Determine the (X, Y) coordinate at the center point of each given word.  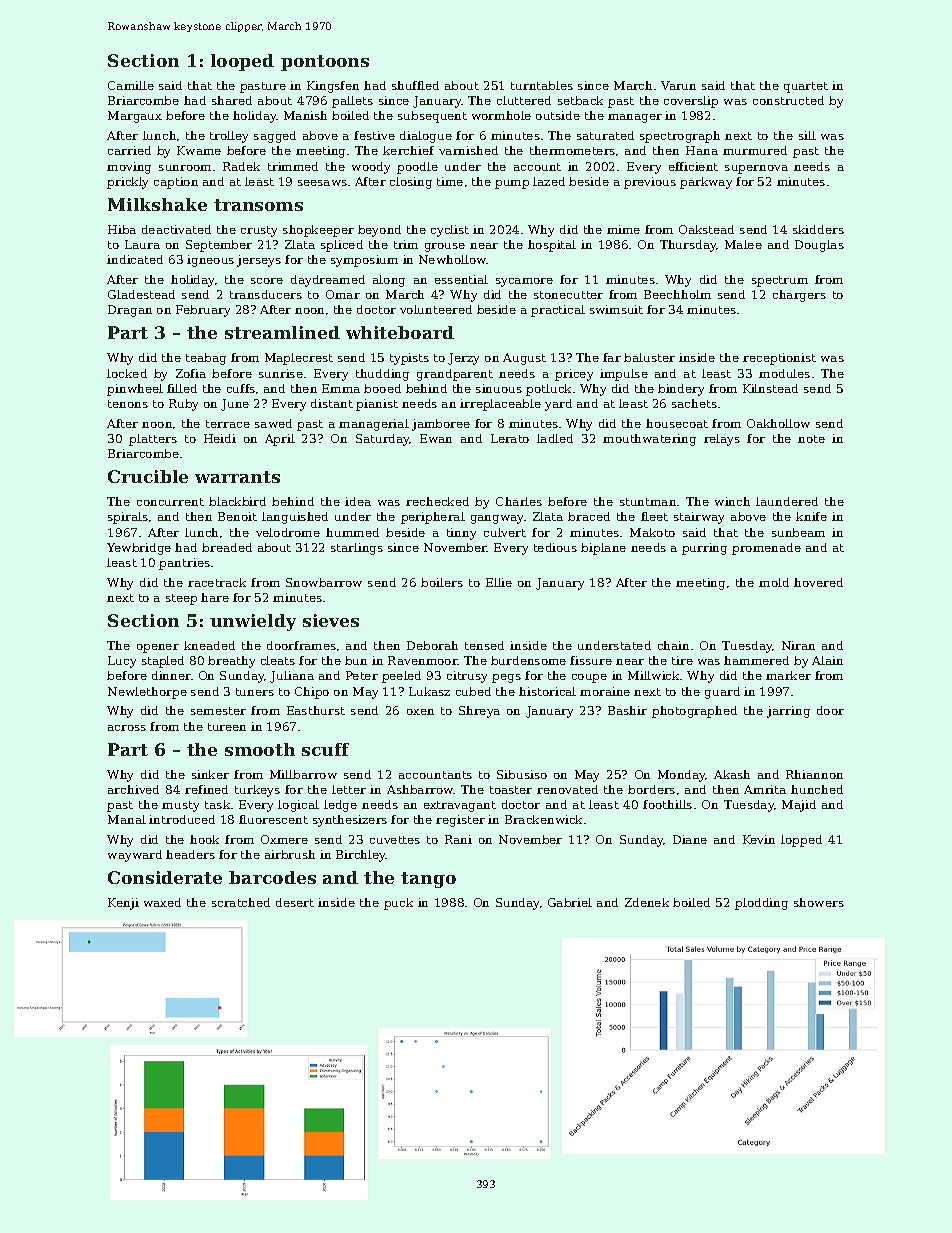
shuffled (415, 85)
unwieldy (253, 622)
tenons (128, 404)
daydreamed (328, 281)
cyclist (450, 231)
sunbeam (798, 532)
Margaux (135, 117)
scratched (241, 902)
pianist (377, 405)
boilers (442, 582)
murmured (755, 150)
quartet (806, 87)
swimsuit (616, 309)
